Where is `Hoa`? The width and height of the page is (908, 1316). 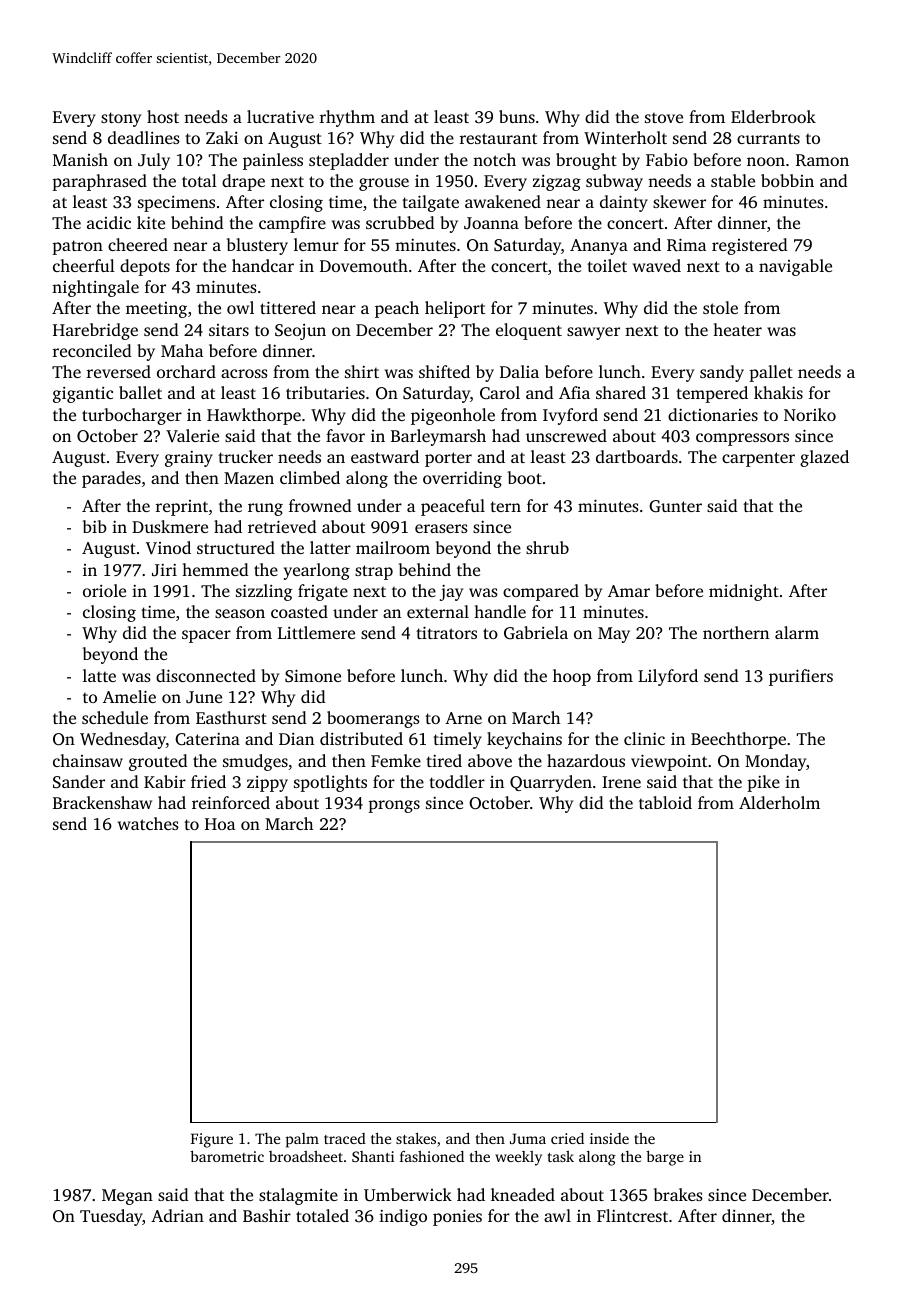 Hoa is located at coordinates (220, 824).
